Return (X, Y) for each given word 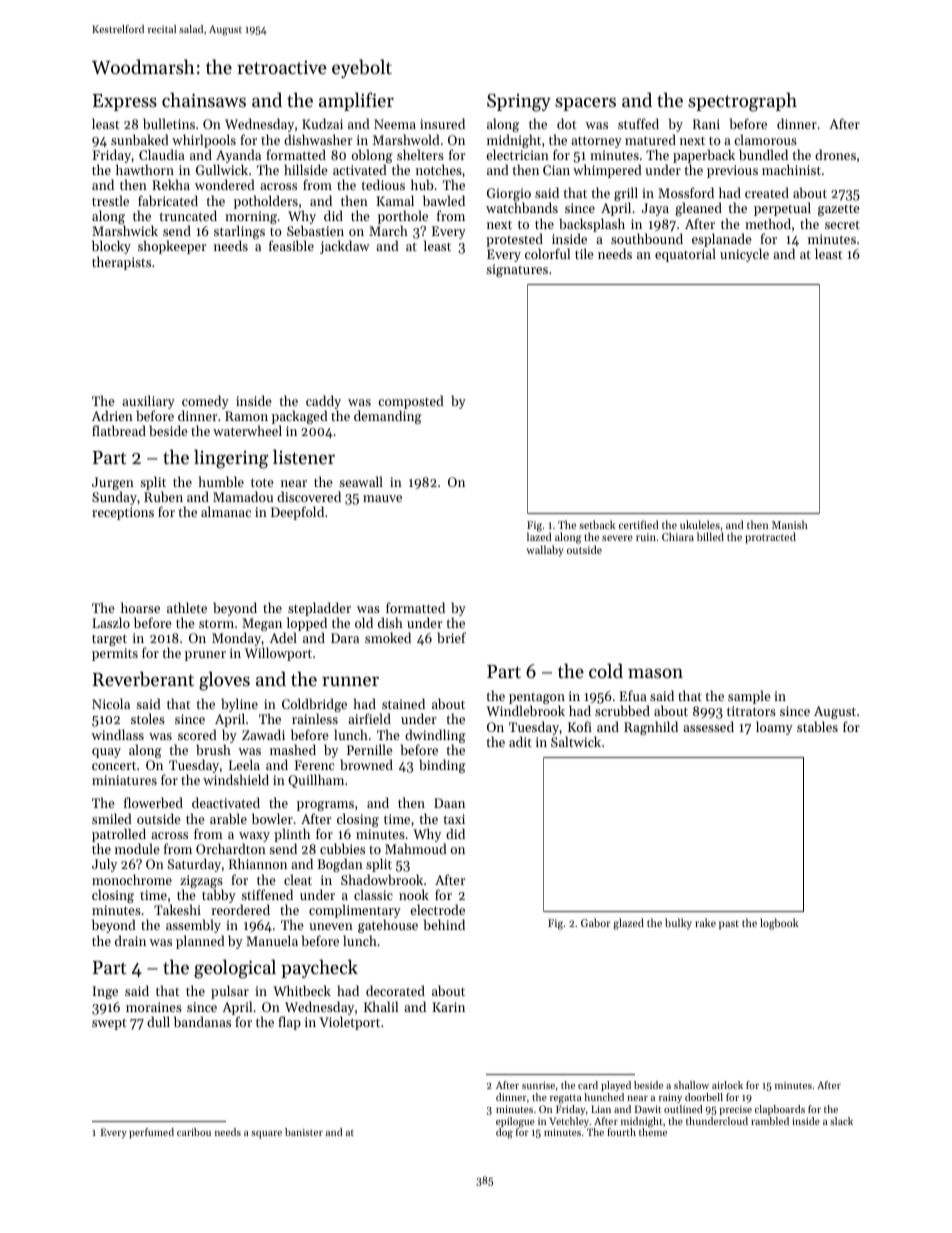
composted (411, 402)
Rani (706, 124)
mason (655, 673)
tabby (219, 896)
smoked (388, 637)
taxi (454, 819)
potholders (266, 202)
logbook (779, 924)
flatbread (119, 430)
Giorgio (509, 195)
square (266, 1135)
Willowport (278, 654)
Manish (790, 524)
